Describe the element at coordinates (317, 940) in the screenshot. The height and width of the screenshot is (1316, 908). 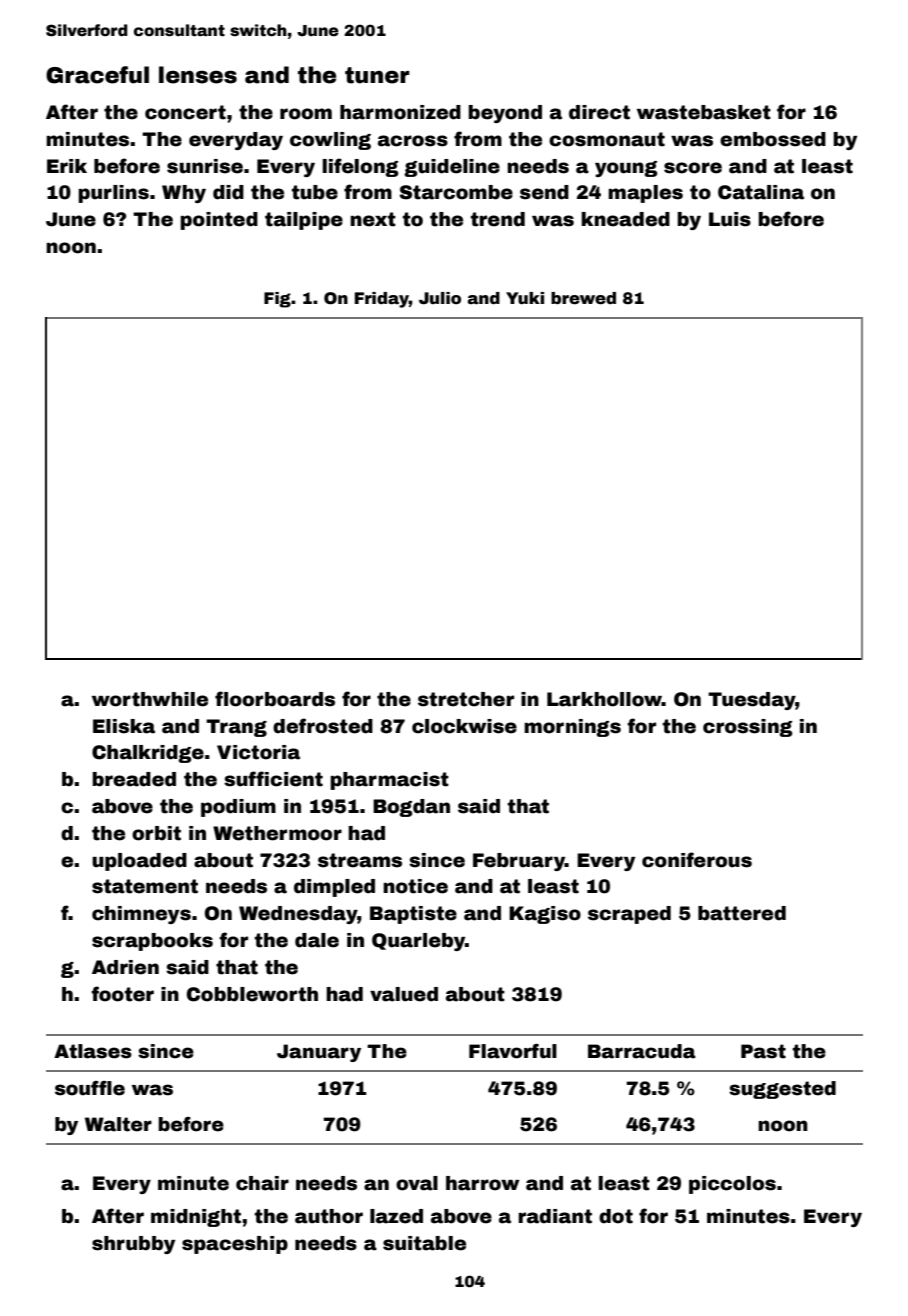
I see `dale` at that location.
